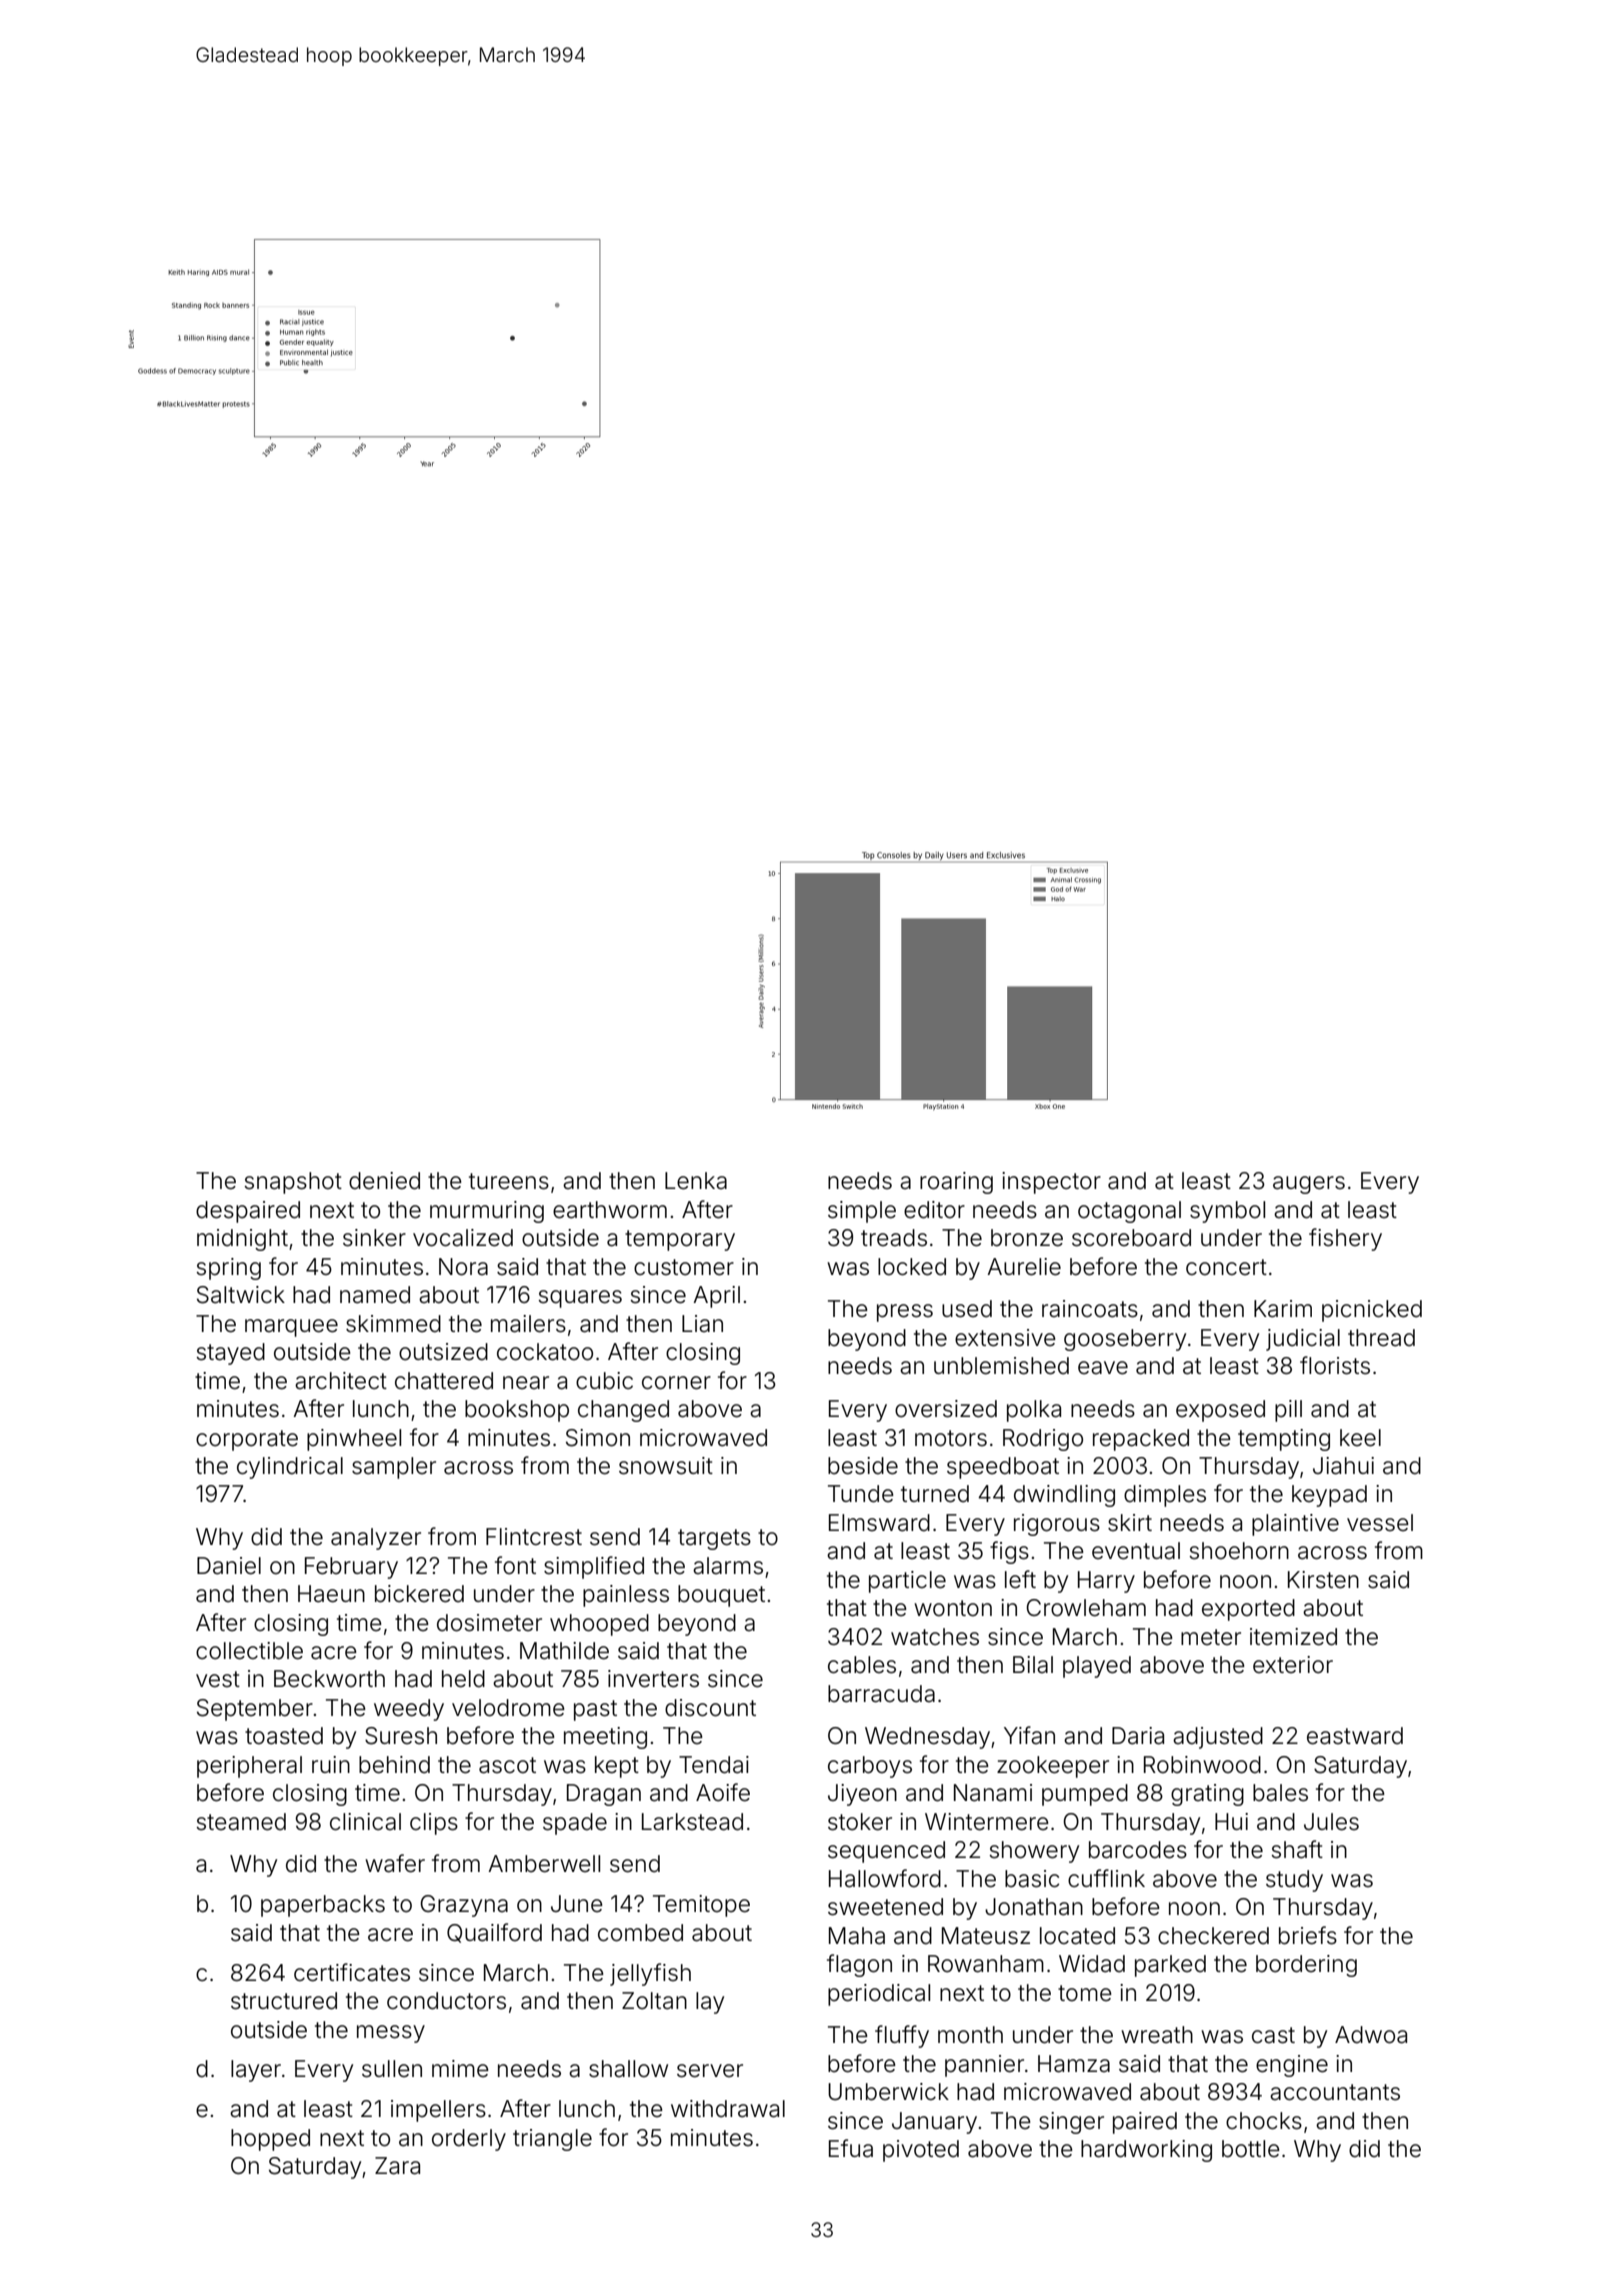  I want to click on clinical, so click(365, 1822).
